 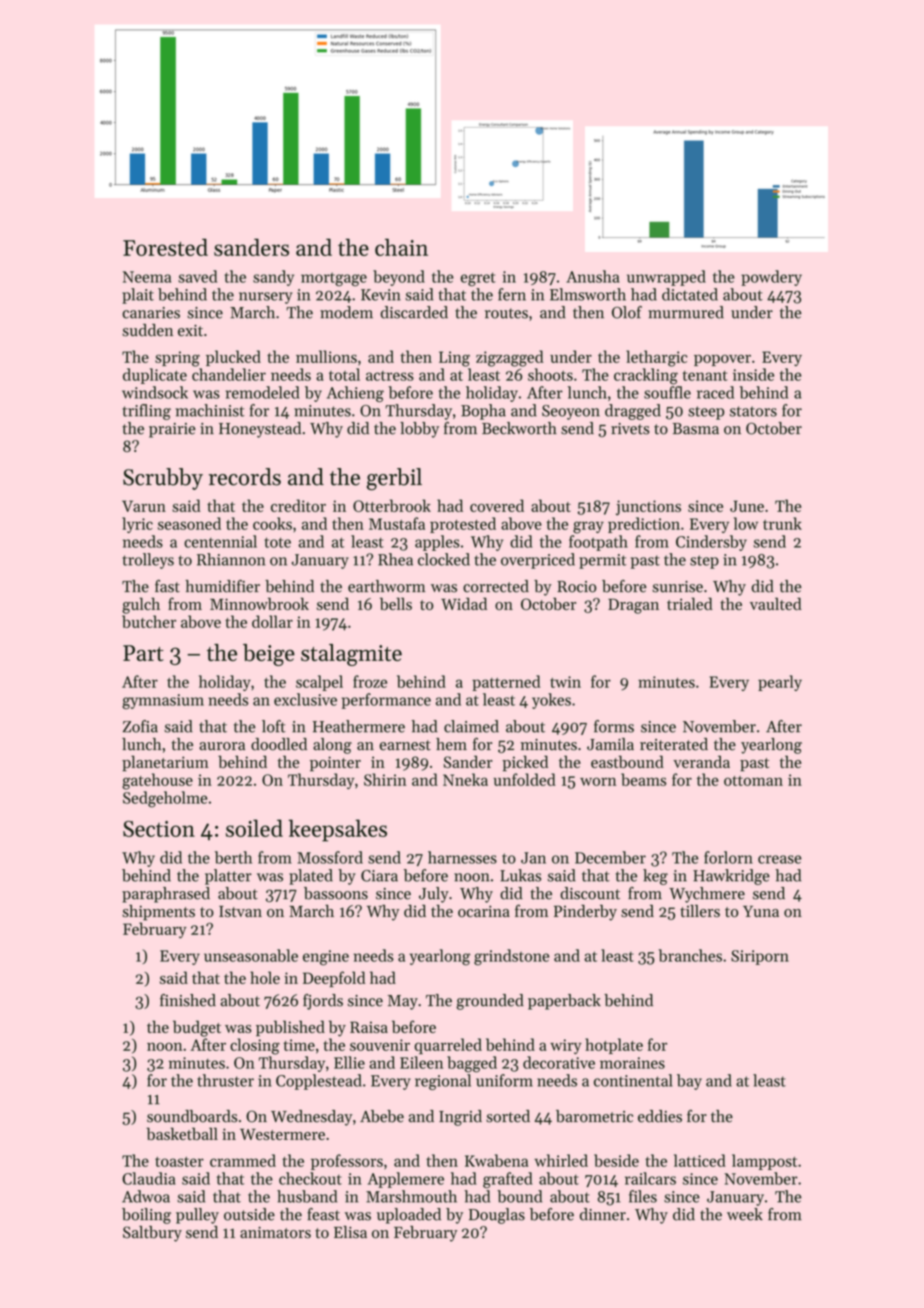 I want to click on corrected, so click(x=496, y=586).
